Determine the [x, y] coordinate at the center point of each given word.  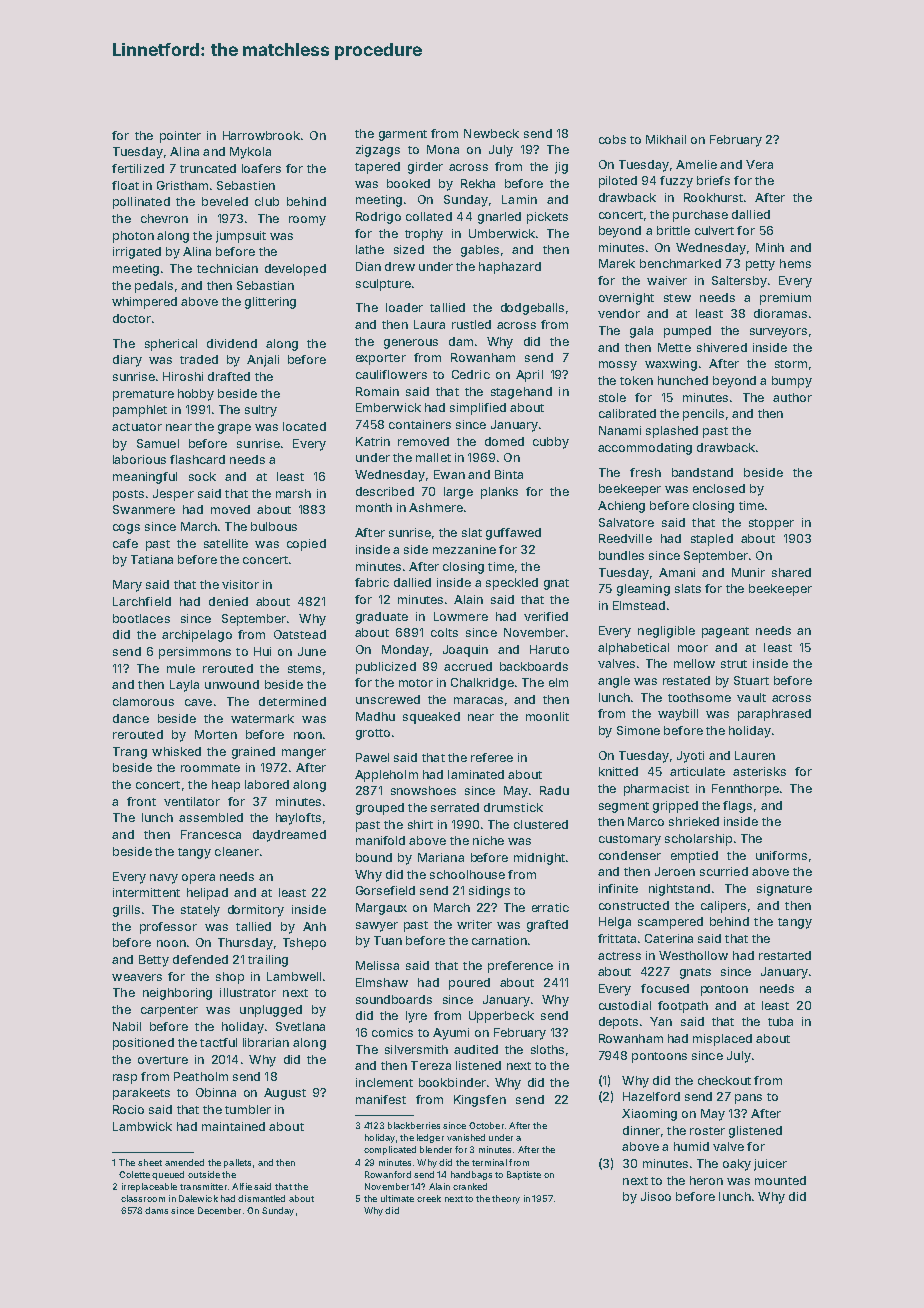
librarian [266, 1042]
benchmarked [680, 263]
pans [748, 1099]
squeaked [431, 718]
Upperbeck [501, 1017]
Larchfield [142, 601]
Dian [368, 266]
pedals [154, 287]
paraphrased [774, 715]
